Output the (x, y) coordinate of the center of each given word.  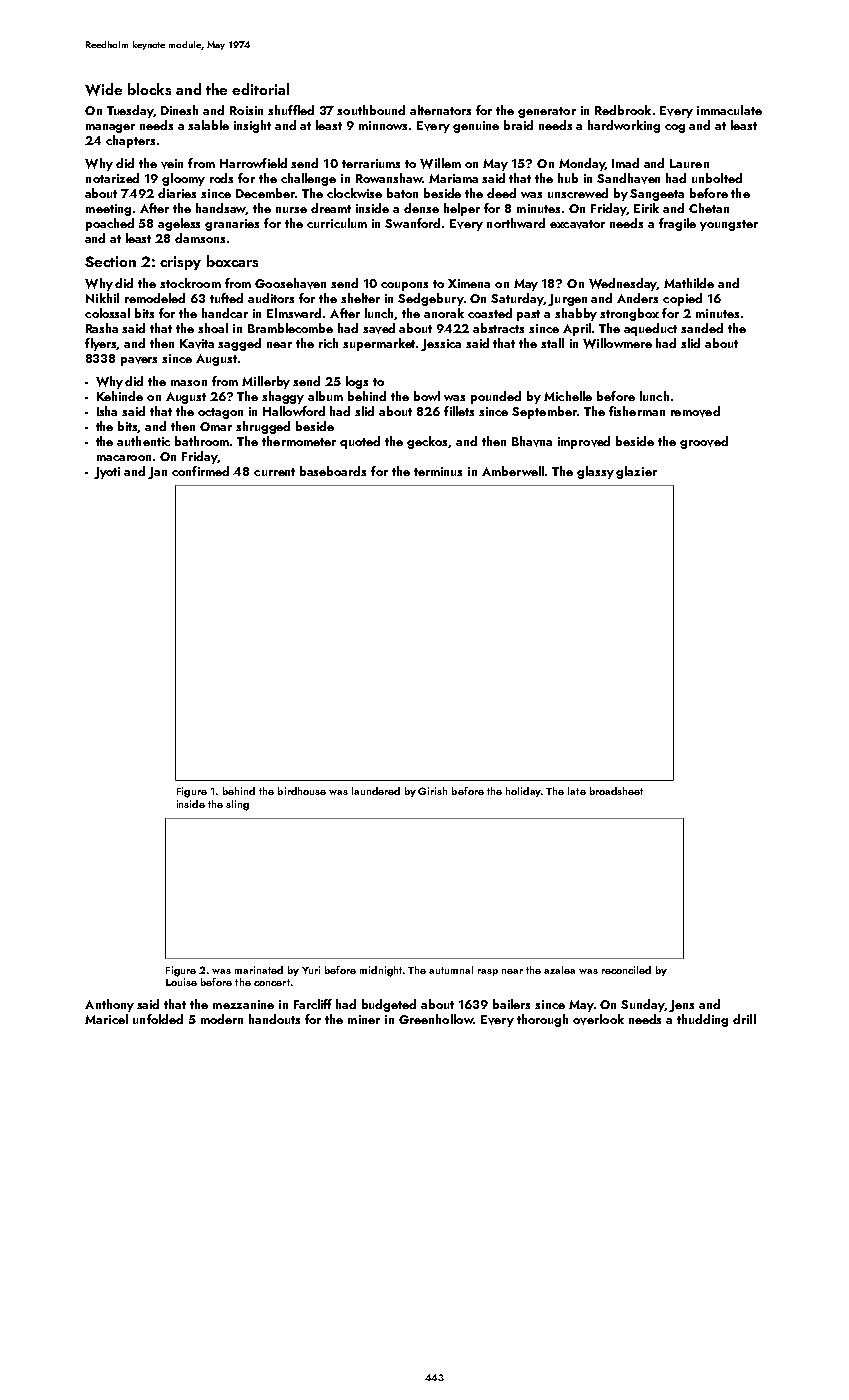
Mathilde (689, 283)
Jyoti (107, 473)
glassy (595, 472)
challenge (308, 179)
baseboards (333, 471)
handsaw (221, 209)
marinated (259, 970)
